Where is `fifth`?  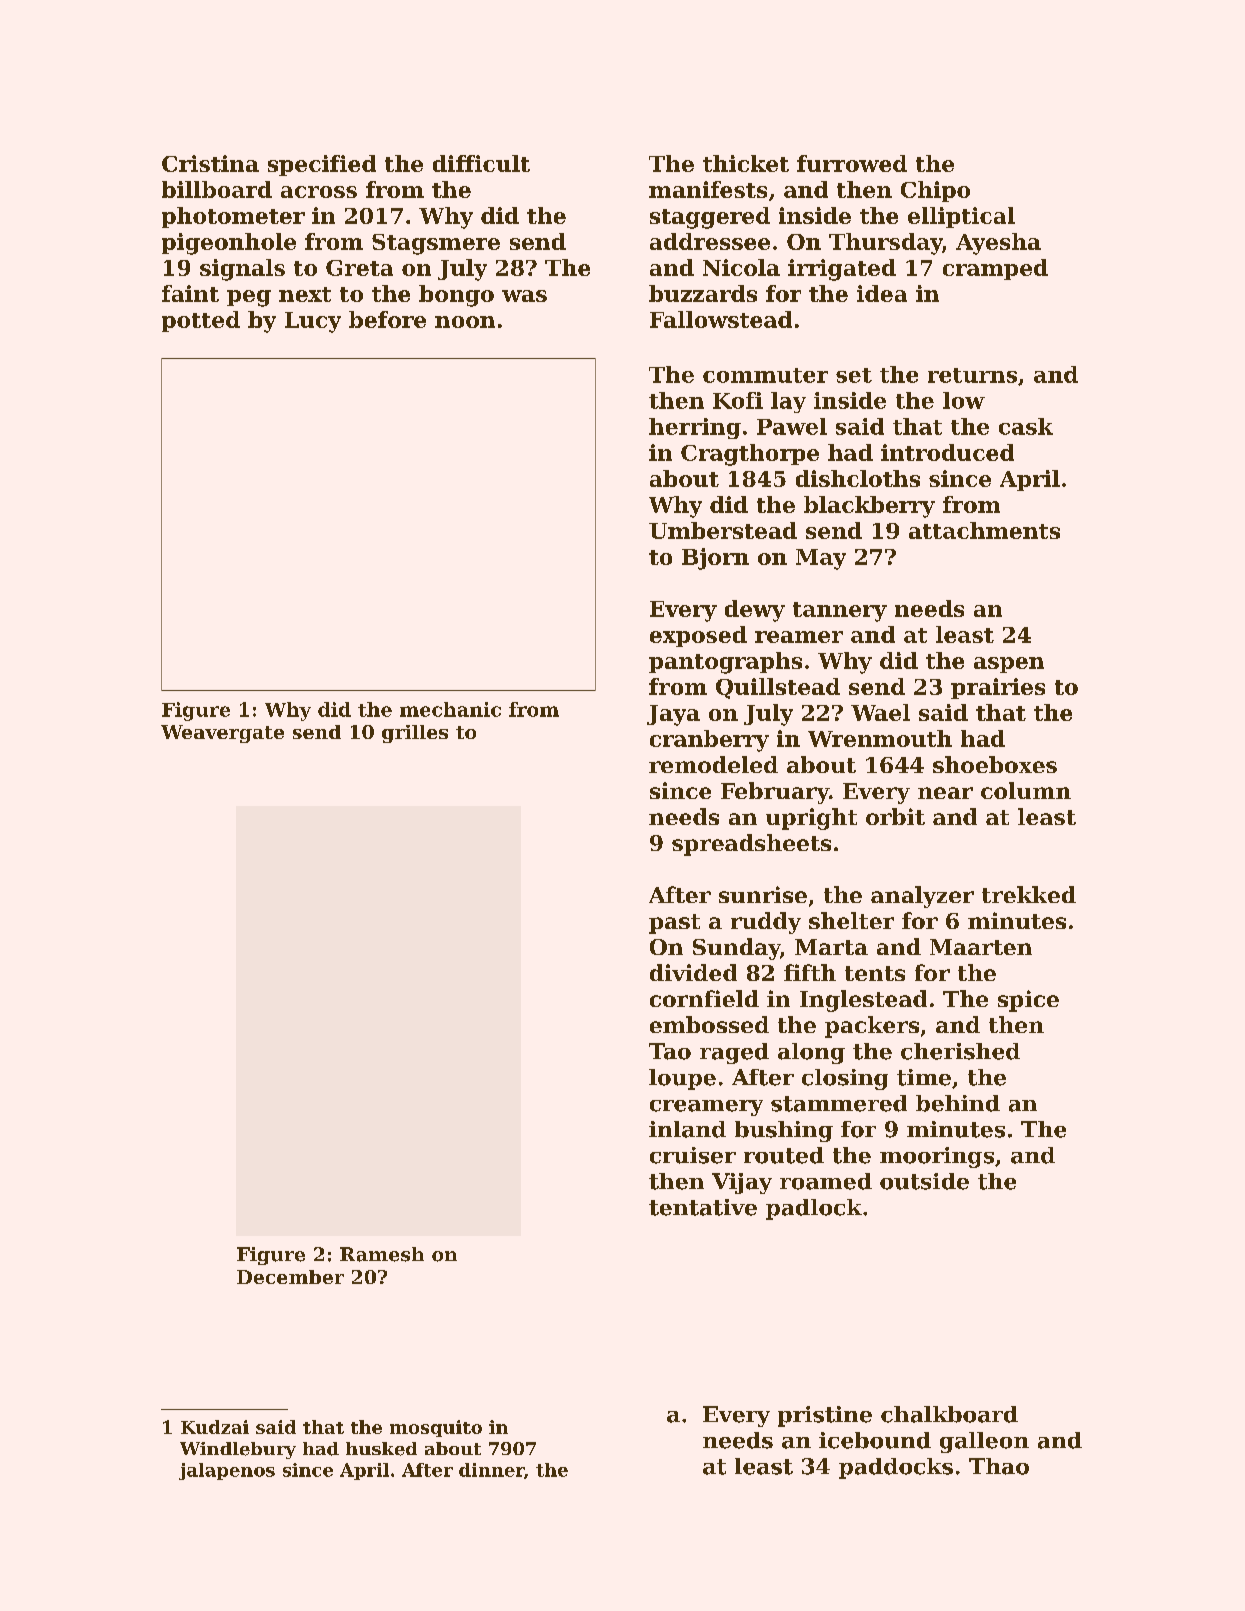 fifth is located at coordinates (810, 972).
